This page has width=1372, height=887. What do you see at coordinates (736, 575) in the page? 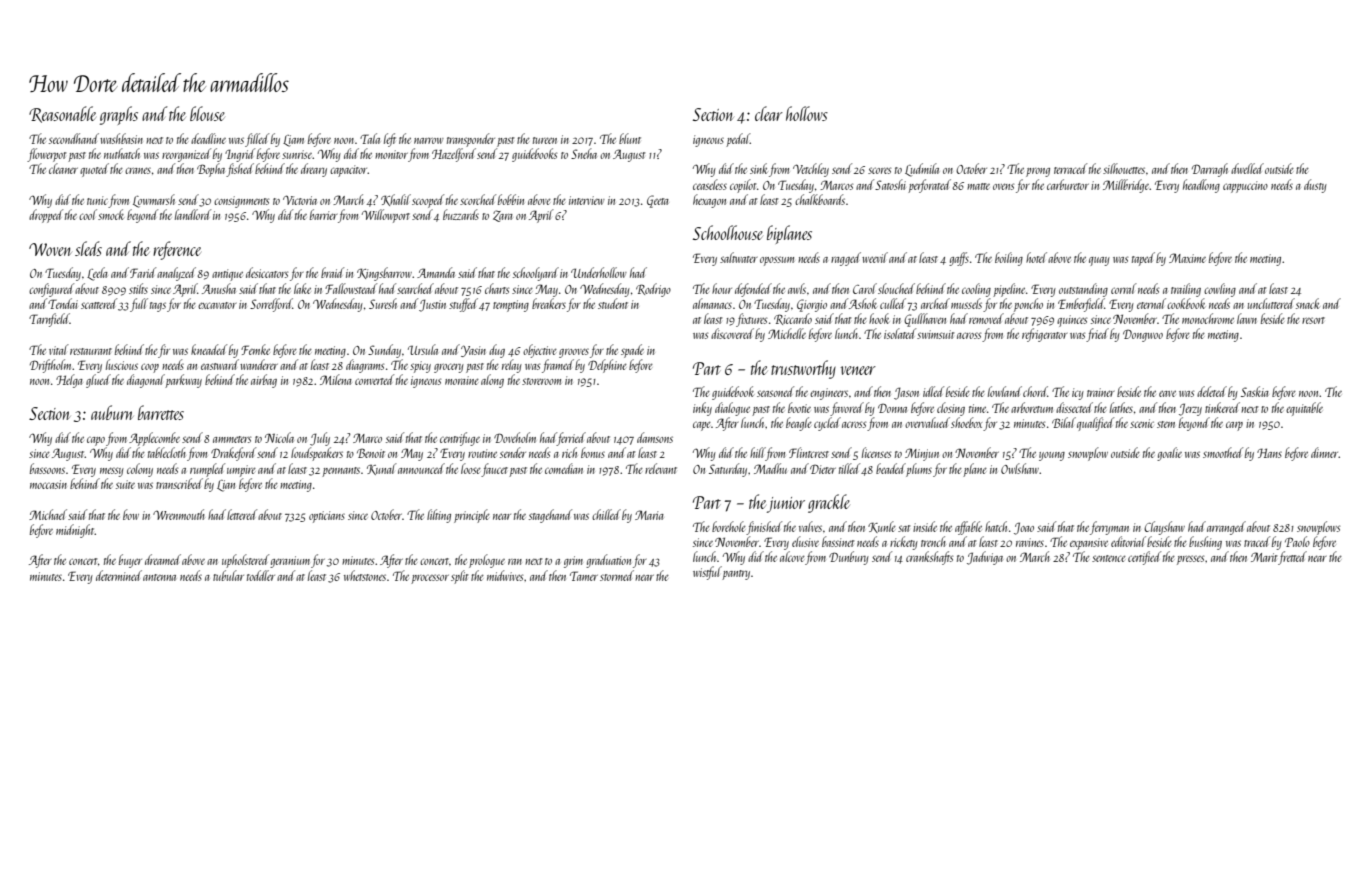
I see `pantry` at bounding box center [736, 575].
